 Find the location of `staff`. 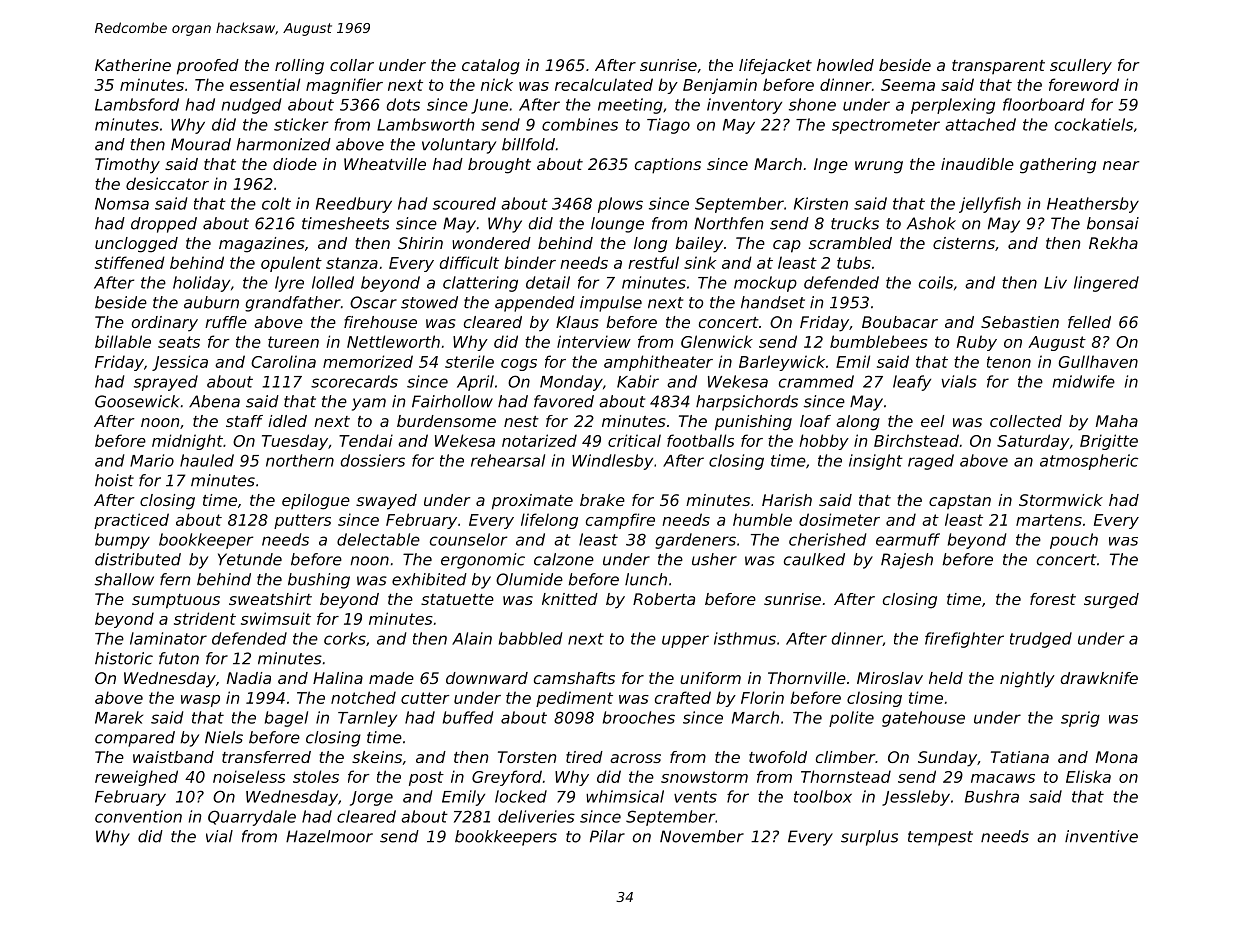

staff is located at coordinates (244, 421).
